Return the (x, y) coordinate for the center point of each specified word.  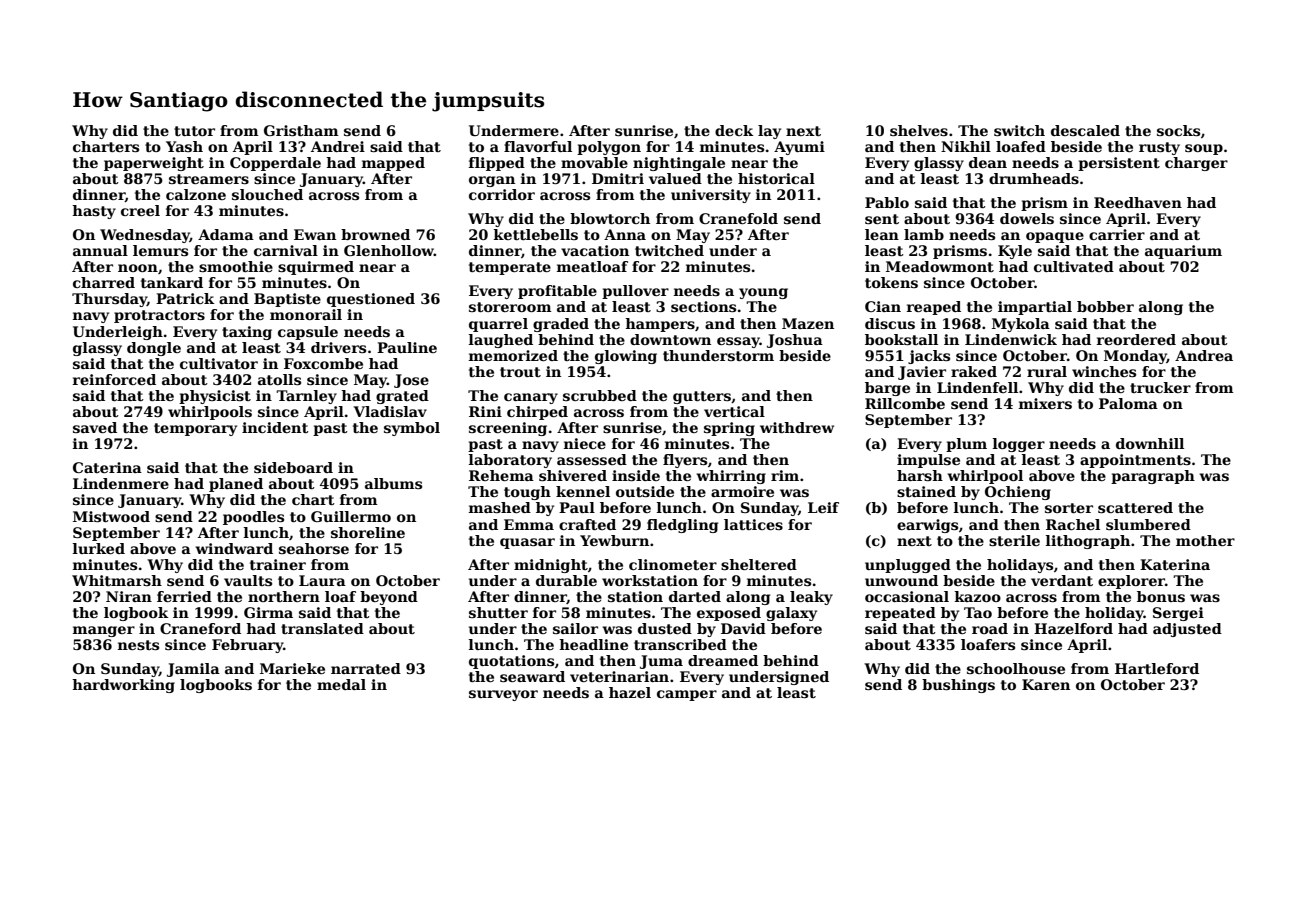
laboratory (510, 461)
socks (1178, 130)
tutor (194, 131)
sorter (1069, 508)
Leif (823, 507)
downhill (1150, 443)
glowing (626, 357)
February (247, 646)
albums (393, 483)
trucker (1160, 387)
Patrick (185, 298)
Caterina (107, 467)
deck (734, 130)
